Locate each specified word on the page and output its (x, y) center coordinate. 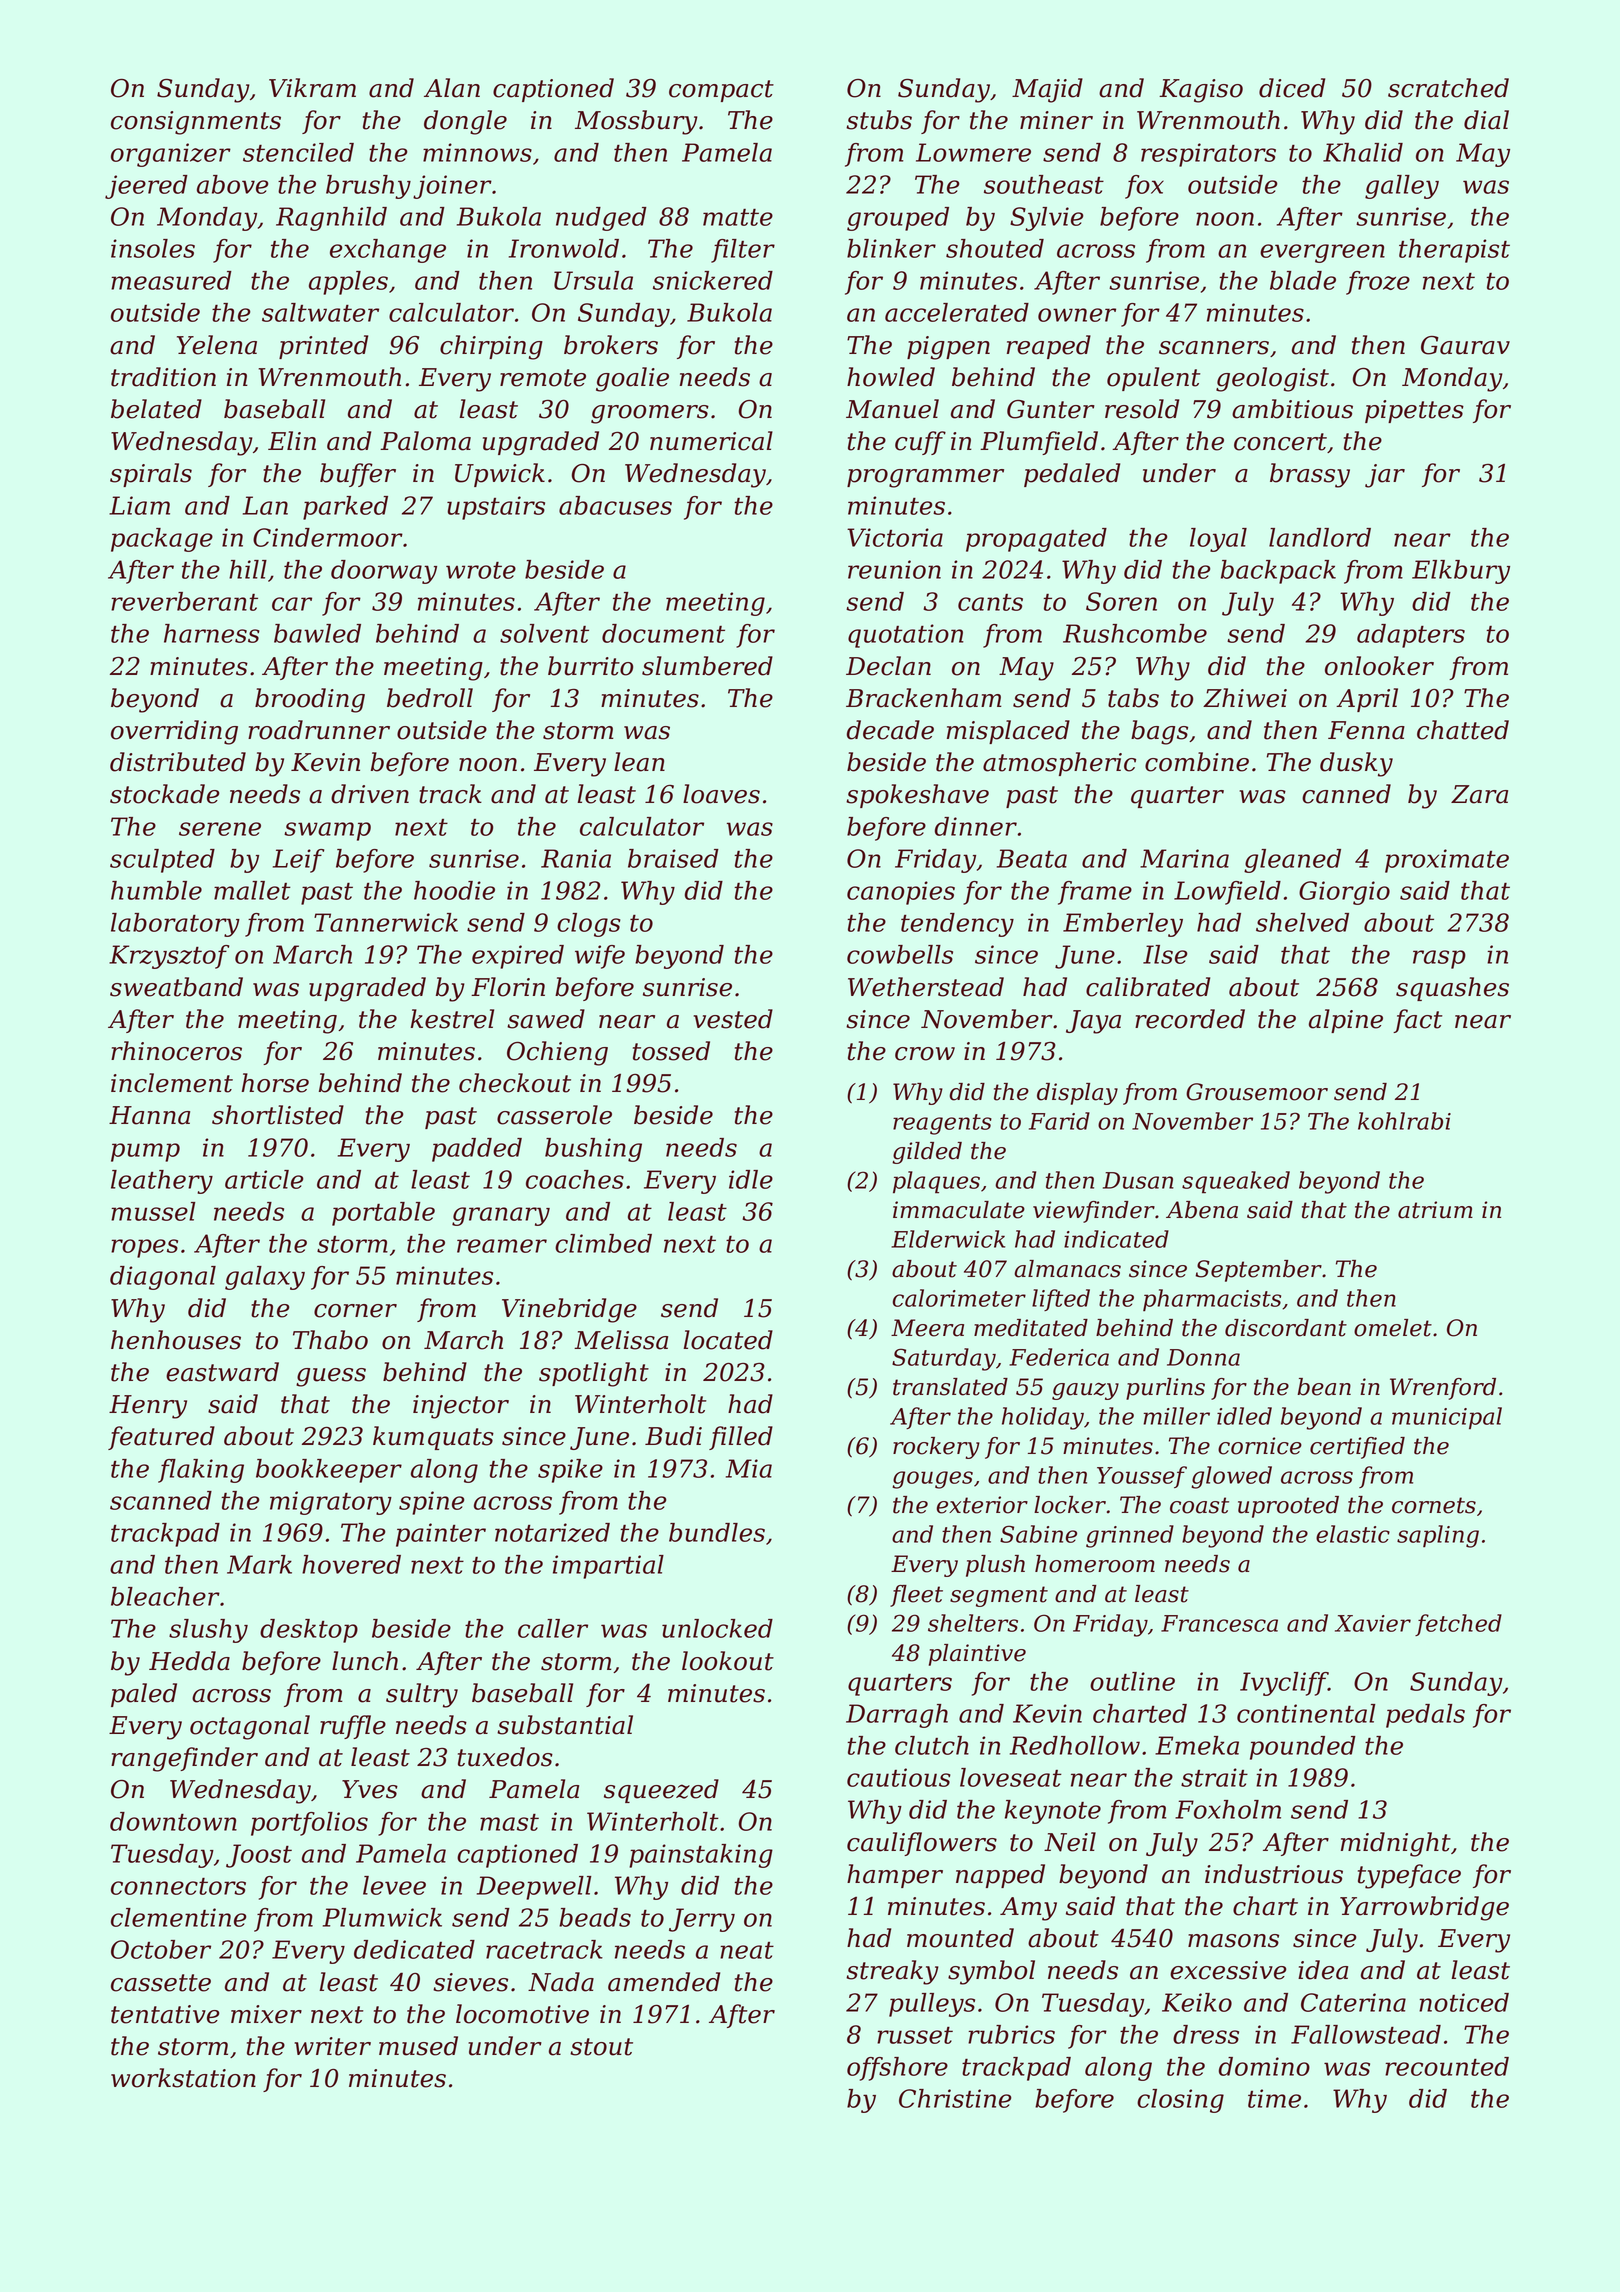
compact (721, 91)
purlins (1165, 1389)
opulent (1154, 379)
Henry (148, 1407)
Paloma (425, 441)
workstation (183, 2078)
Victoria (895, 537)
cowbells (900, 954)
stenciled (298, 152)
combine (1197, 762)
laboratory (175, 925)
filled (741, 1438)
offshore (897, 2069)
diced (1292, 88)
